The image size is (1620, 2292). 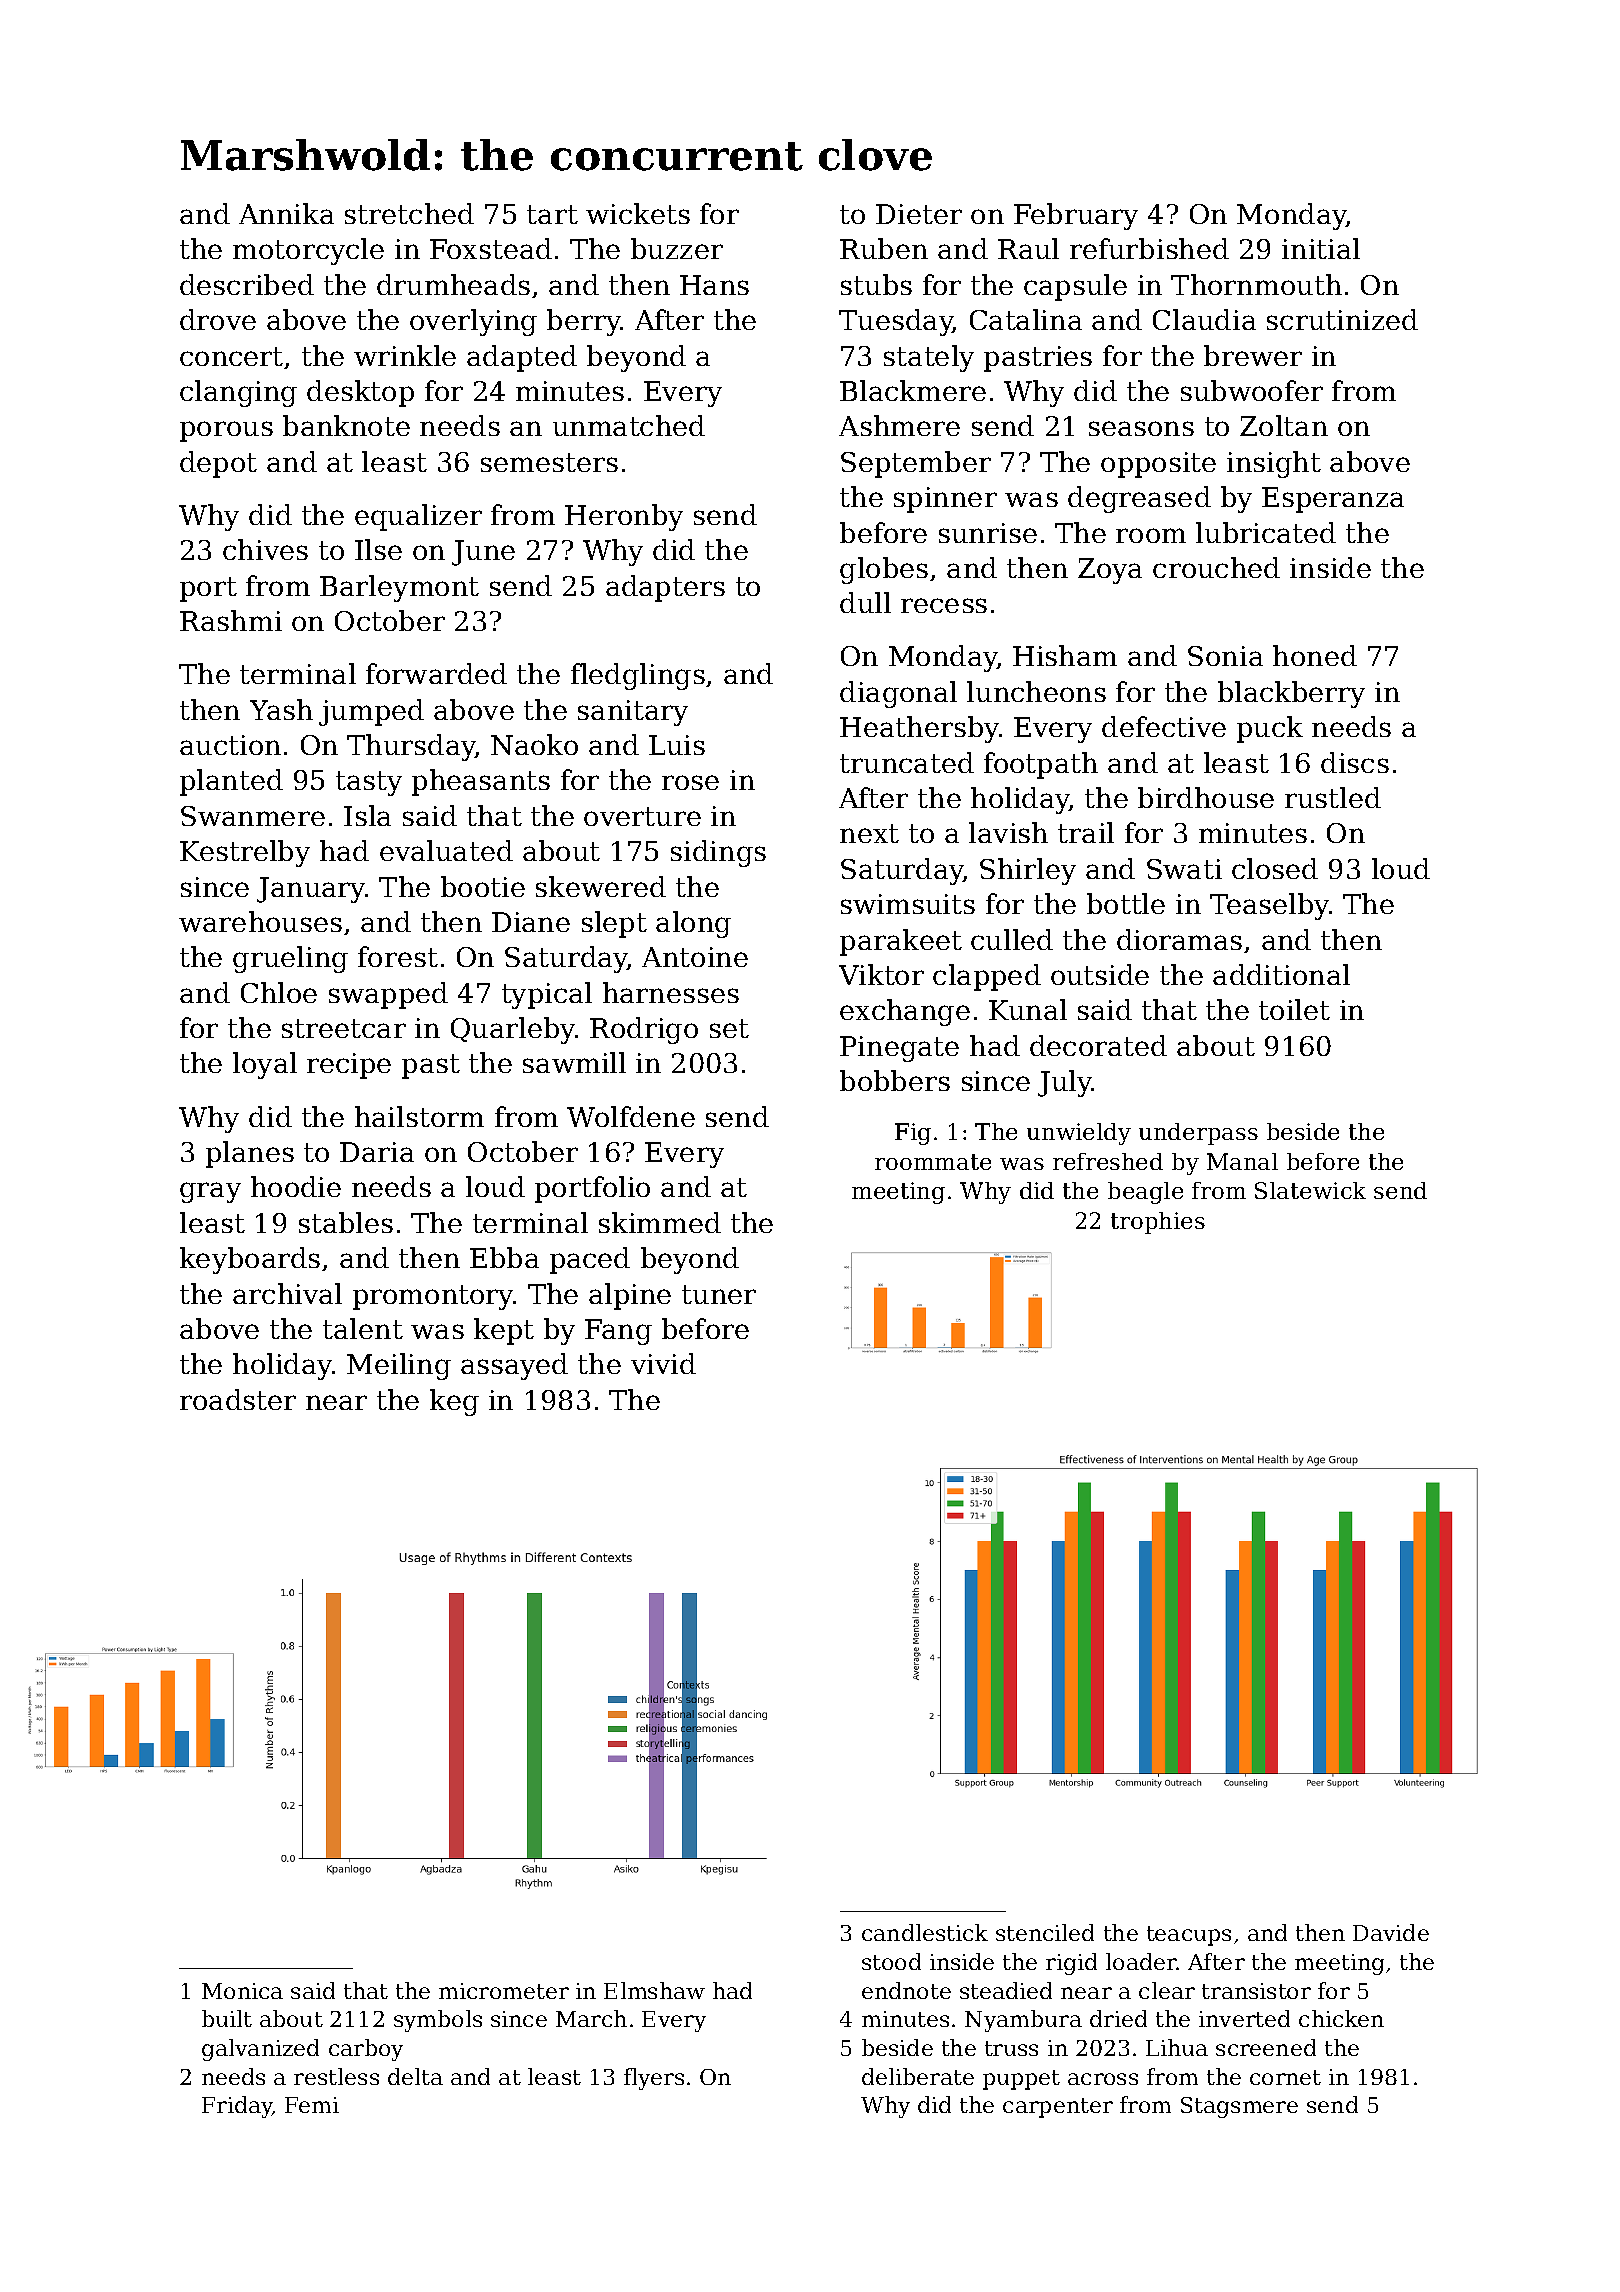 What do you see at coordinates (238, 1399) in the screenshot?
I see `roadster` at bounding box center [238, 1399].
